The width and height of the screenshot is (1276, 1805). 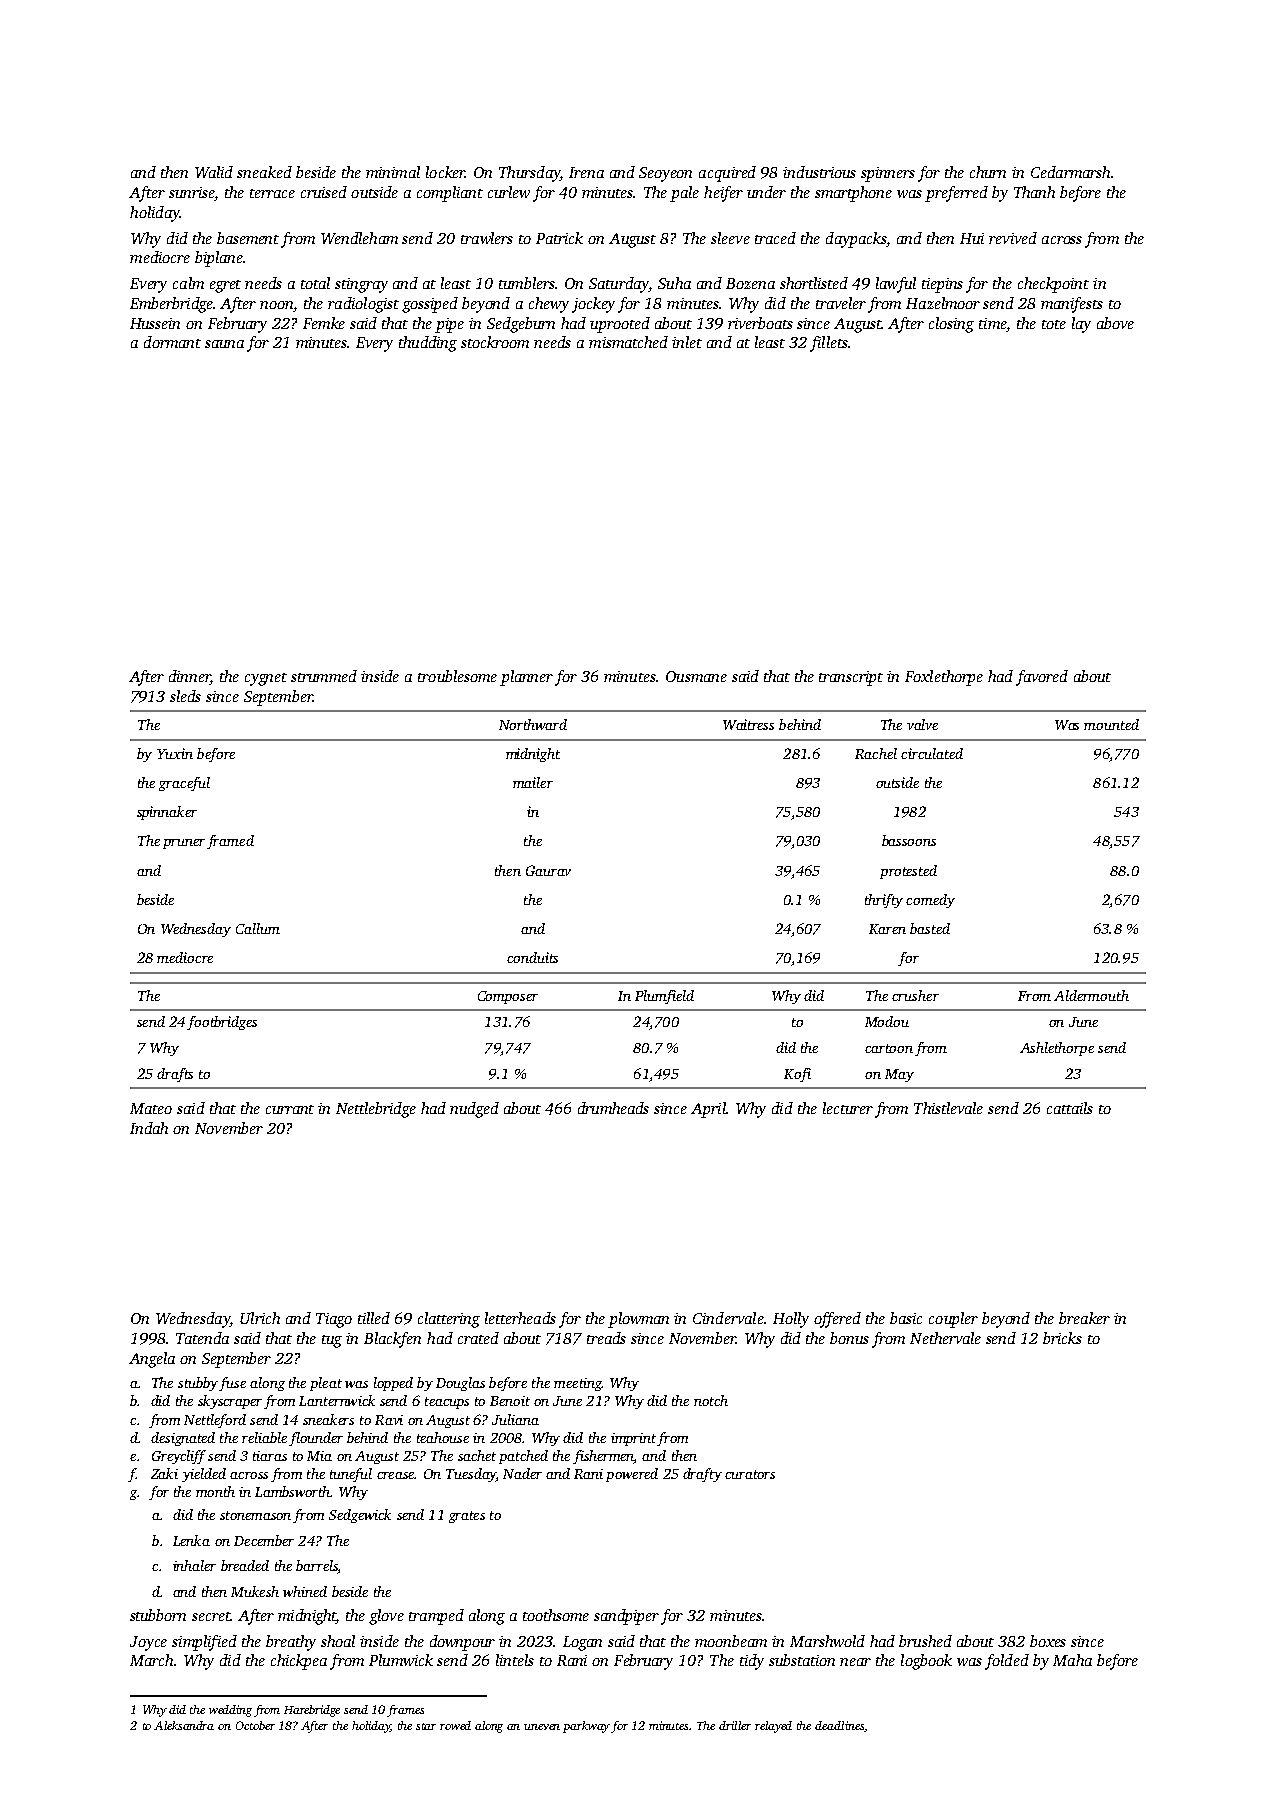 I want to click on cattails, so click(x=1070, y=1108).
